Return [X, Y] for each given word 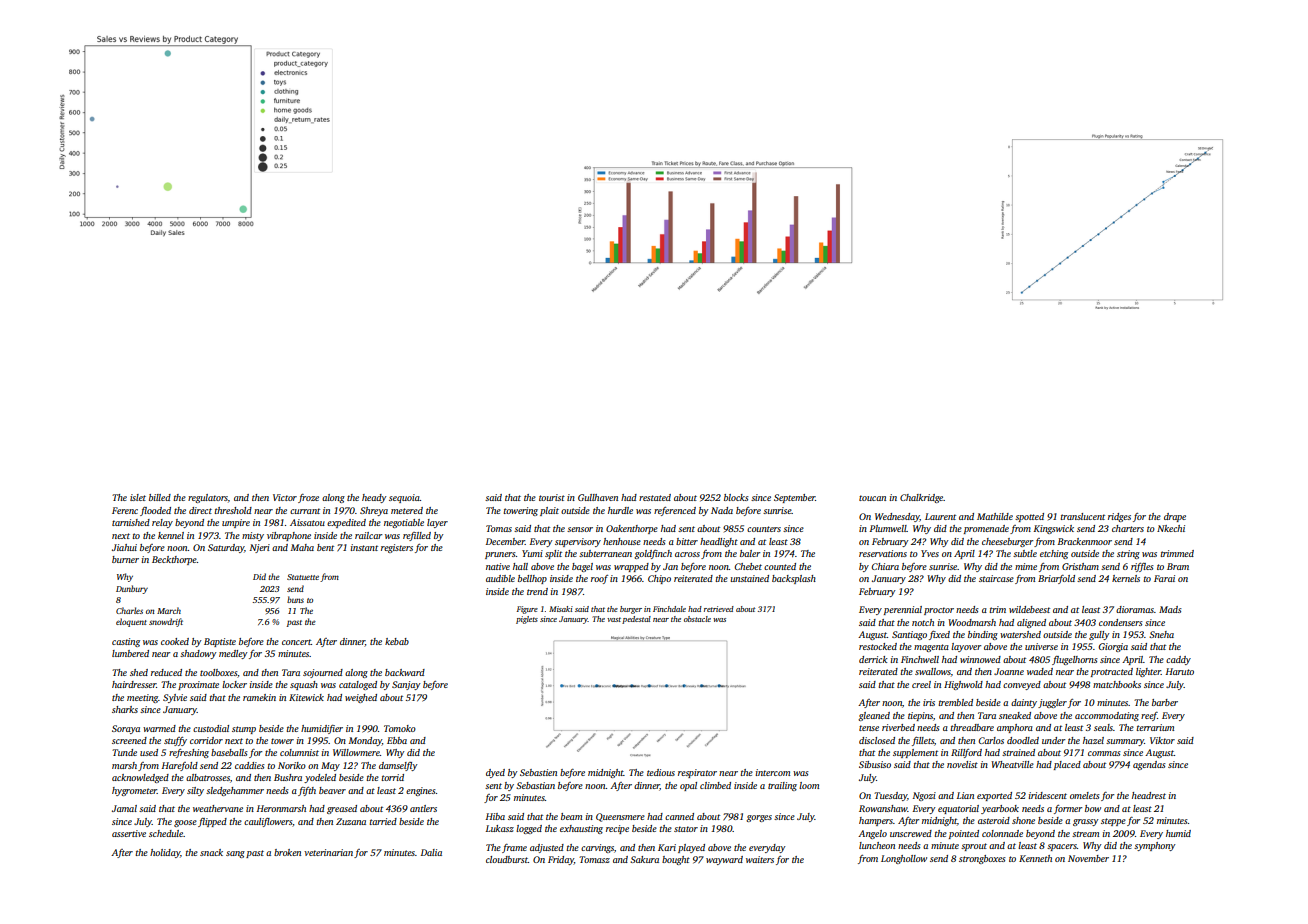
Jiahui [124, 547]
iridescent [1047, 795]
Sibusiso [875, 764]
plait [549, 511]
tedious [661, 772]
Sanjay [406, 685]
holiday [165, 853]
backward [405, 672]
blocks [736, 497]
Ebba [397, 740]
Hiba [495, 816]
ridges [1119, 517]
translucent [1082, 516]
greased [342, 809]
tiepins [920, 716]
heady [374, 498]
